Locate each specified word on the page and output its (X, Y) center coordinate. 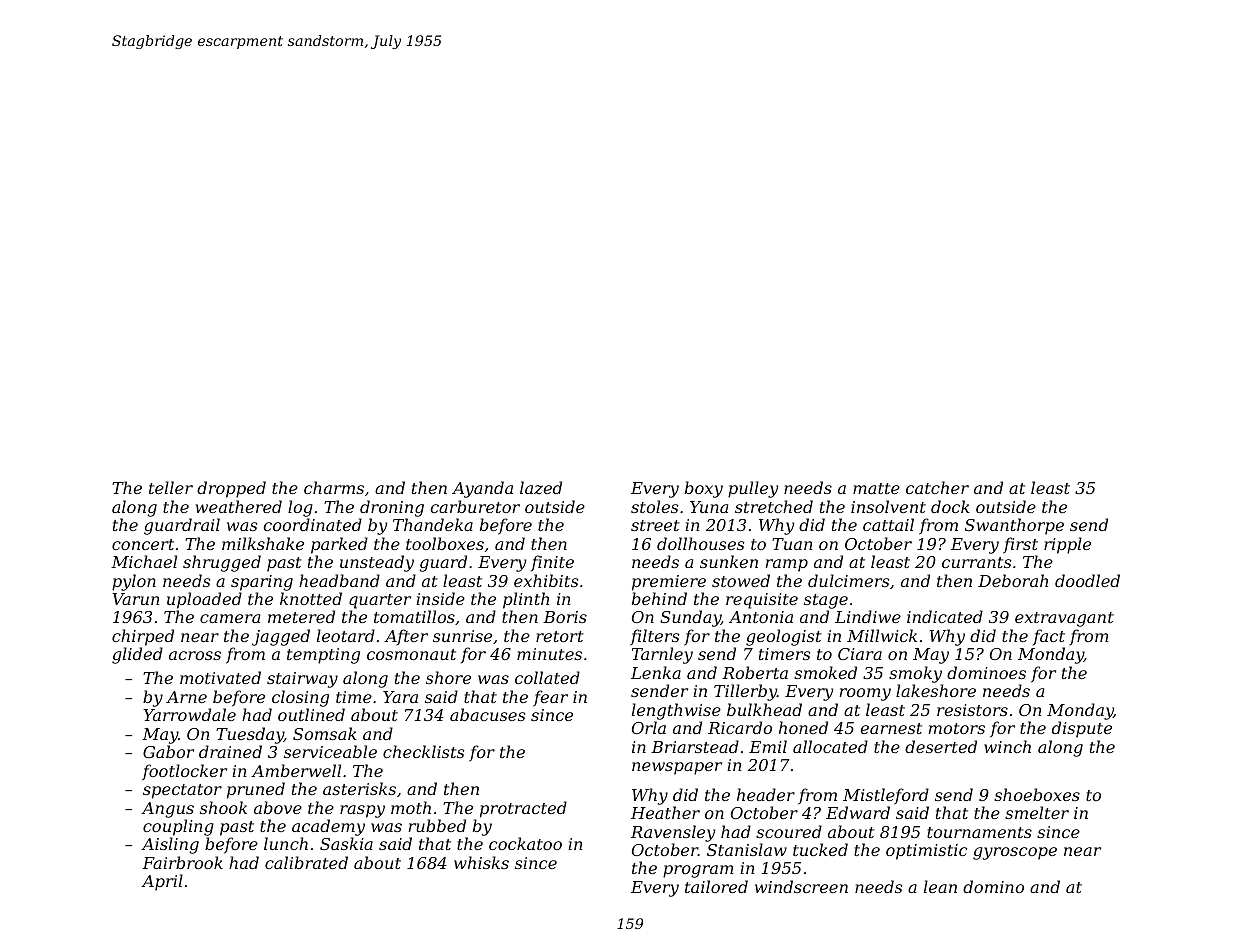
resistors (972, 710)
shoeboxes (1037, 794)
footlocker (184, 772)
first (1020, 545)
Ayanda (482, 489)
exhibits (546, 580)
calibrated (306, 862)
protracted (523, 809)
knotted (311, 598)
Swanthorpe (1014, 526)
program (698, 871)
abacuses (487, 714)
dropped (231, 489)
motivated (220, 677)
